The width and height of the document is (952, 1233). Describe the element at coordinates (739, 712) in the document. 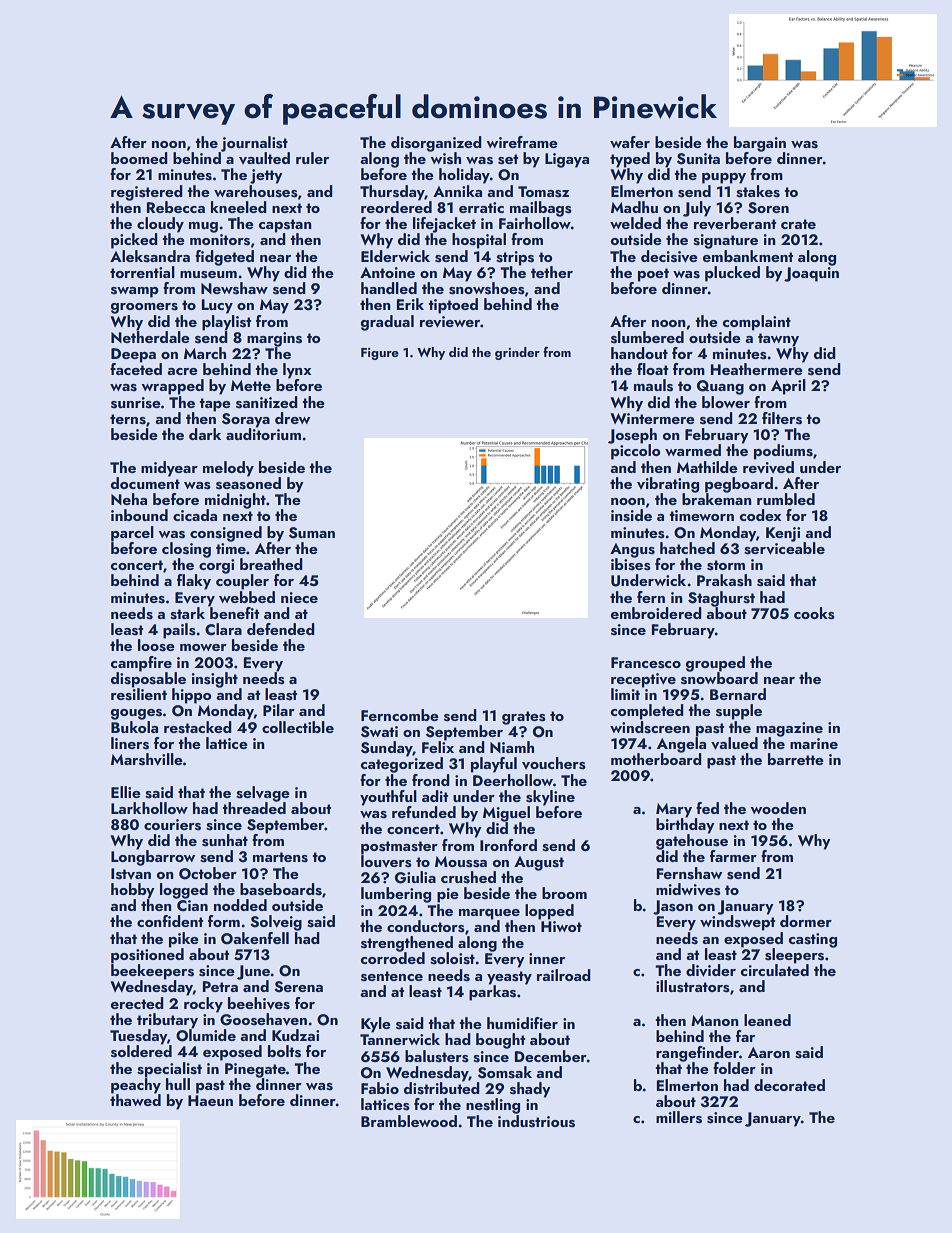

I see `supple` at that location.
